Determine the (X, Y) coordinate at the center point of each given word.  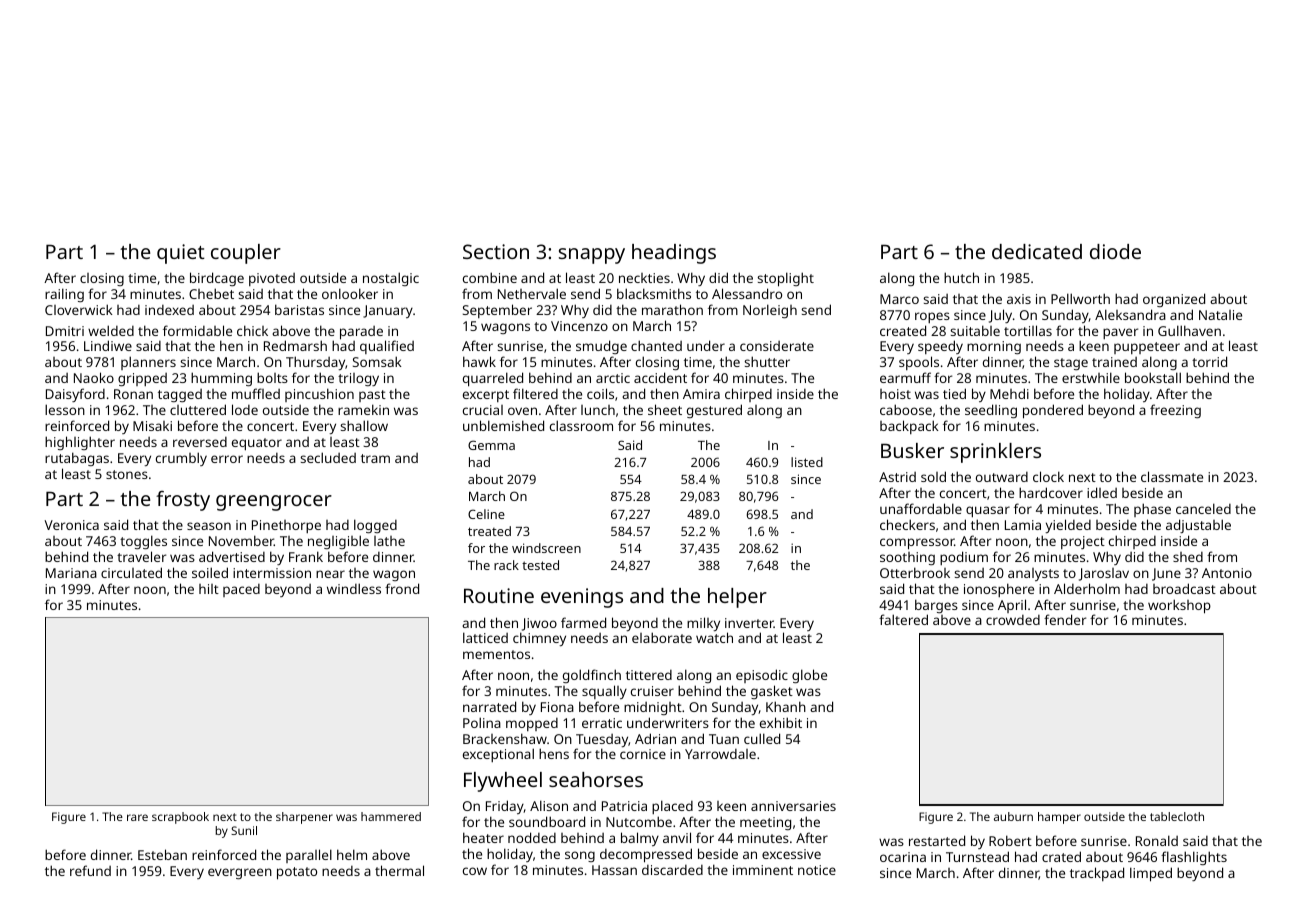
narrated (489, 706)
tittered (649, 675)
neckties (644, 278)
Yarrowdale (720, 754)
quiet (181, 254)
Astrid (897, 477)
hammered (391, 816)
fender (1065, 619)
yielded (1068, 526)
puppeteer (1147, 348)
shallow (364, 425)
